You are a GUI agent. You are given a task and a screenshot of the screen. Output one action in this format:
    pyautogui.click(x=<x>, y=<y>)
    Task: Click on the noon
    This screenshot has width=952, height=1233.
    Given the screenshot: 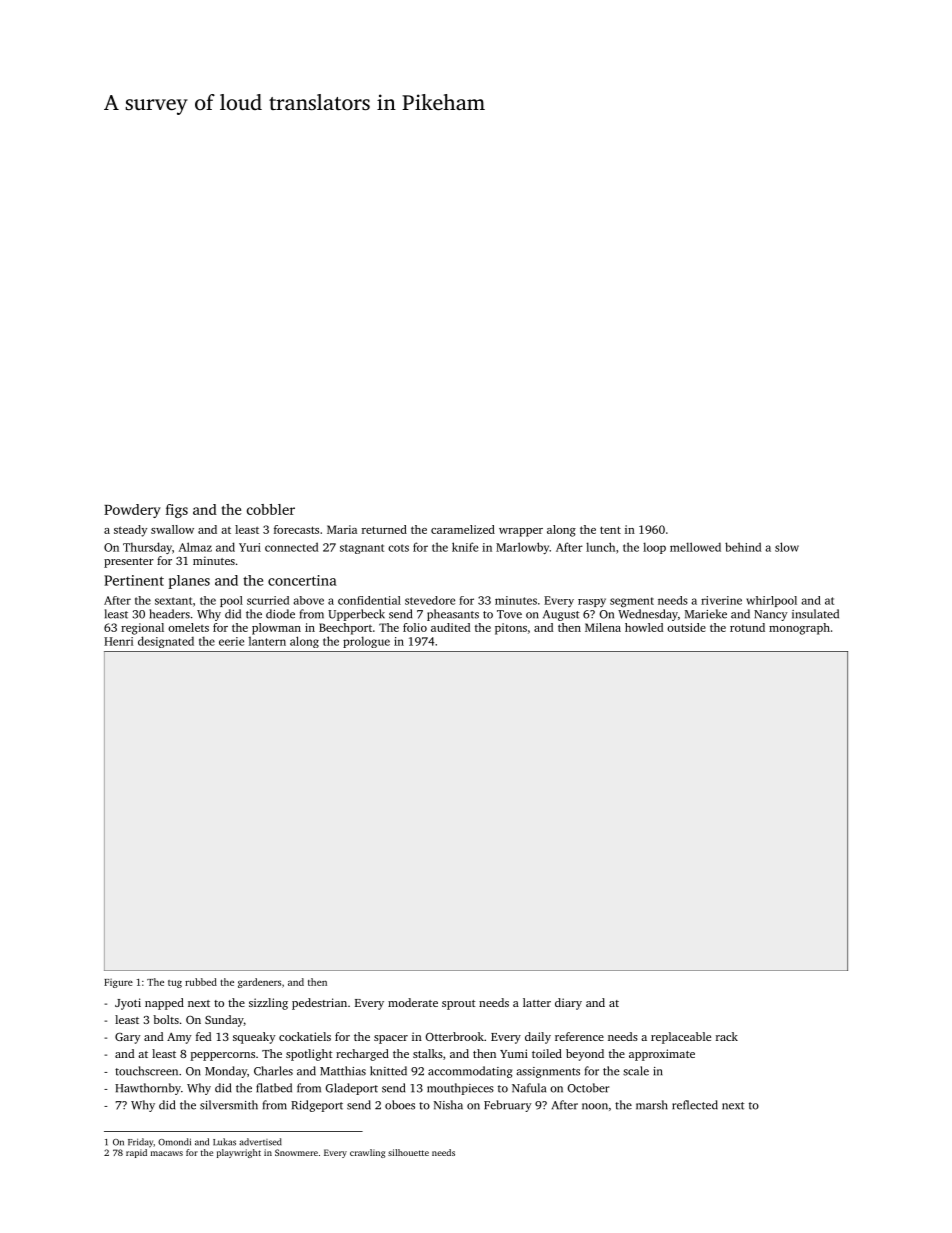 What is the action you would take?
    pyautogui.click(x=595, y=1106)
